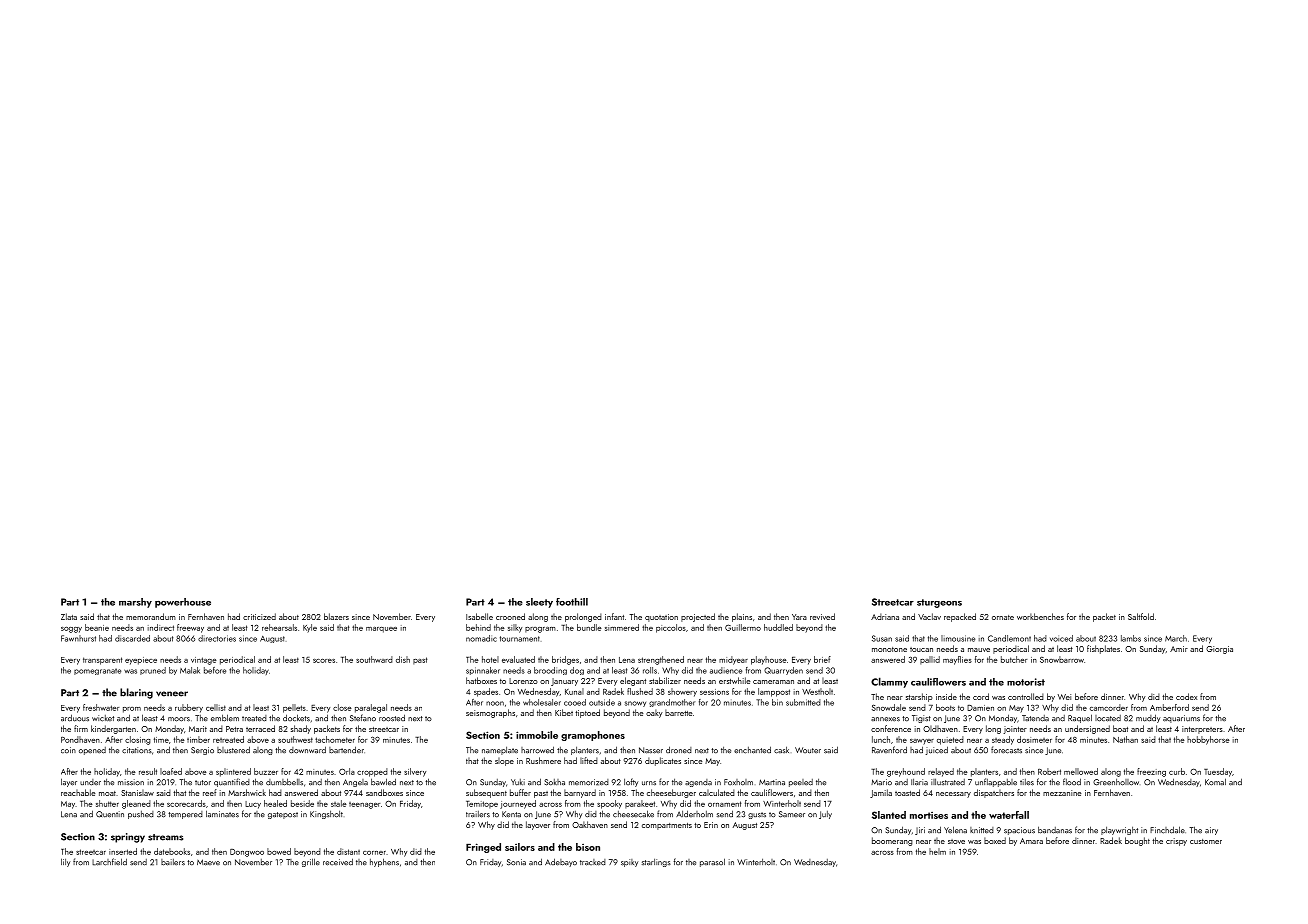  Describe the element at coordinates (939, 603) in the page. I see `sturgeons` at that location.
